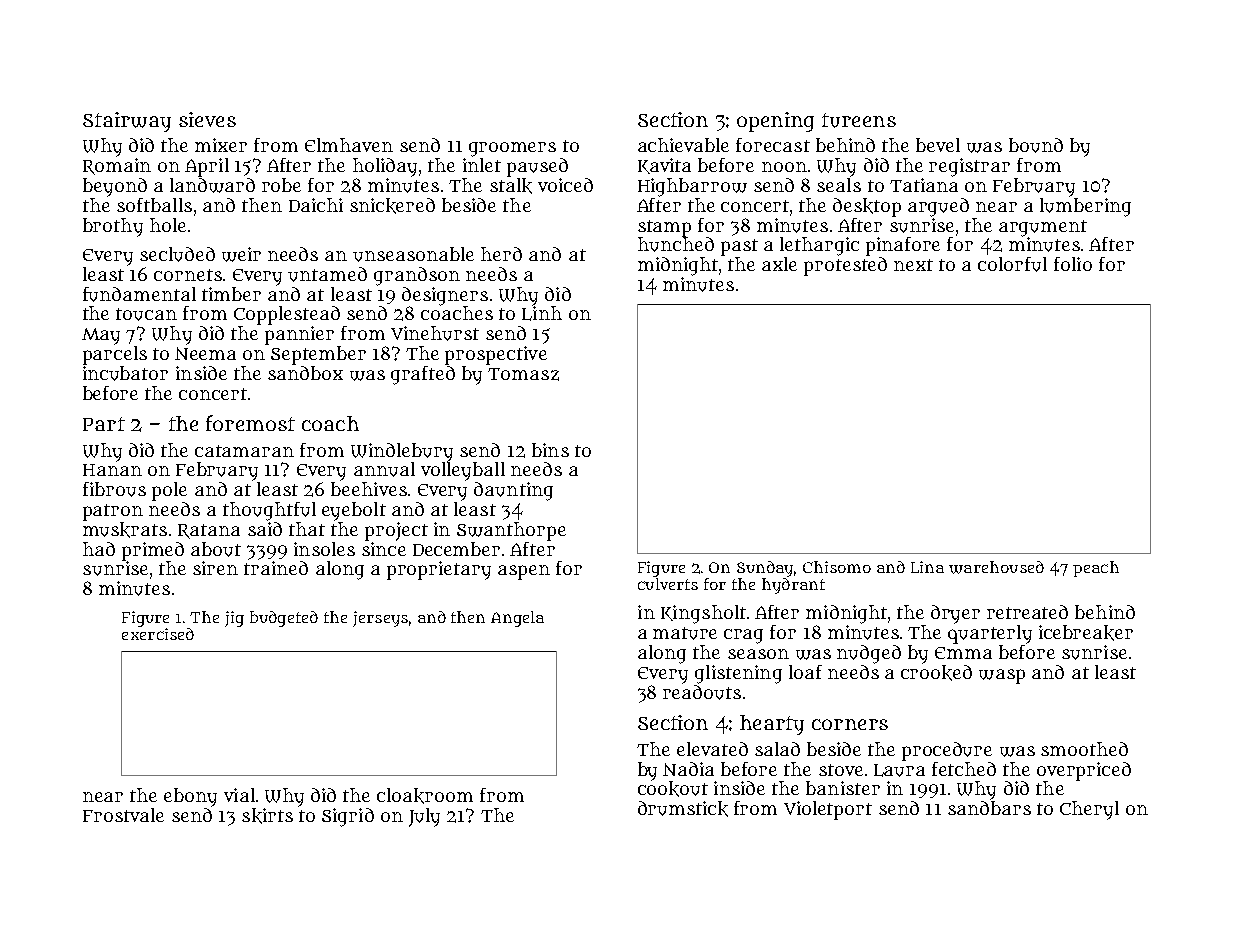 The image size is (1233, 952). Describe the element at coordinates (221, 145) in the screenshot. I see `mixer` at that location.
